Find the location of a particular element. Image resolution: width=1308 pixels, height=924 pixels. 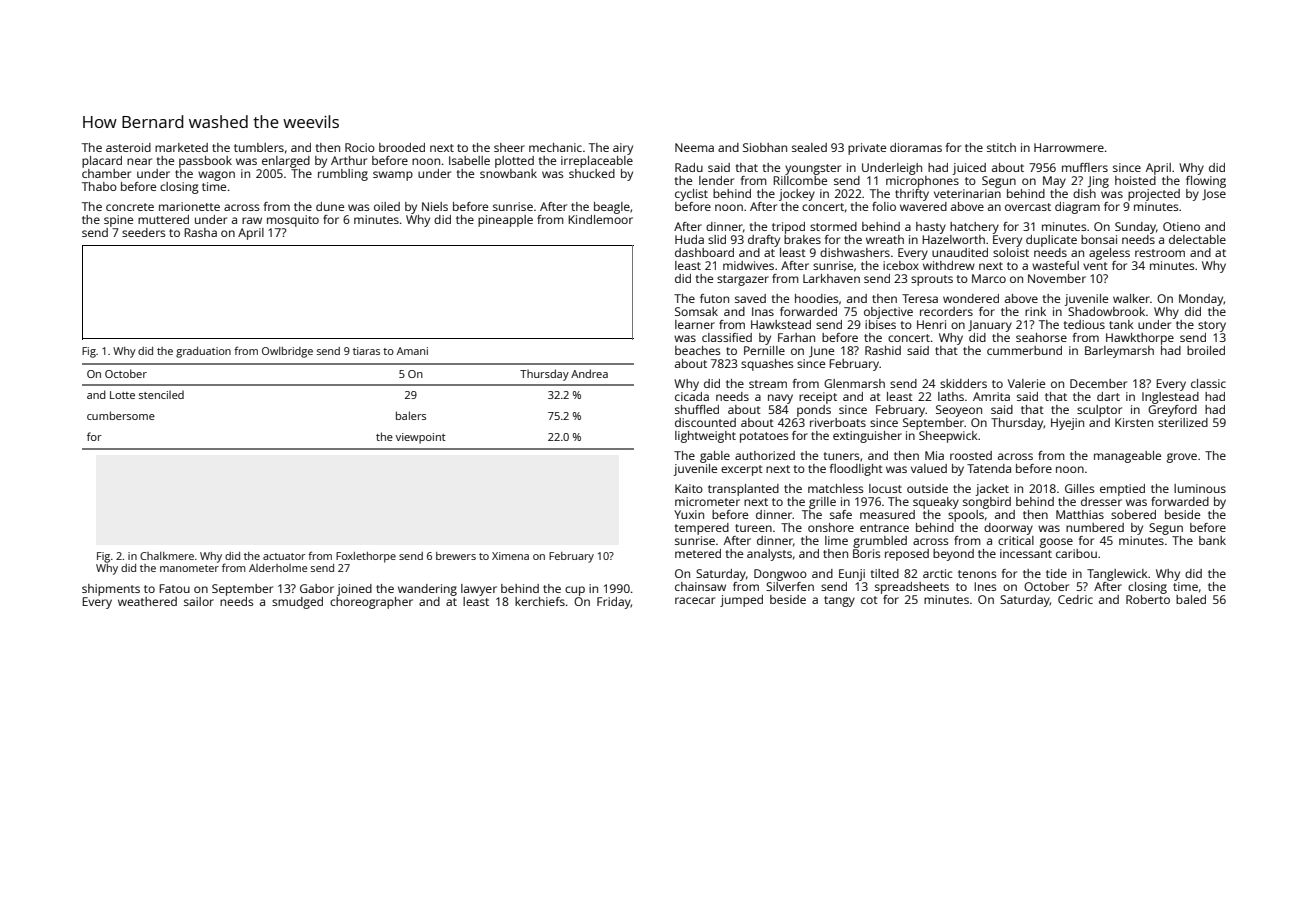

weathered is located at coordinates (147, 601).
